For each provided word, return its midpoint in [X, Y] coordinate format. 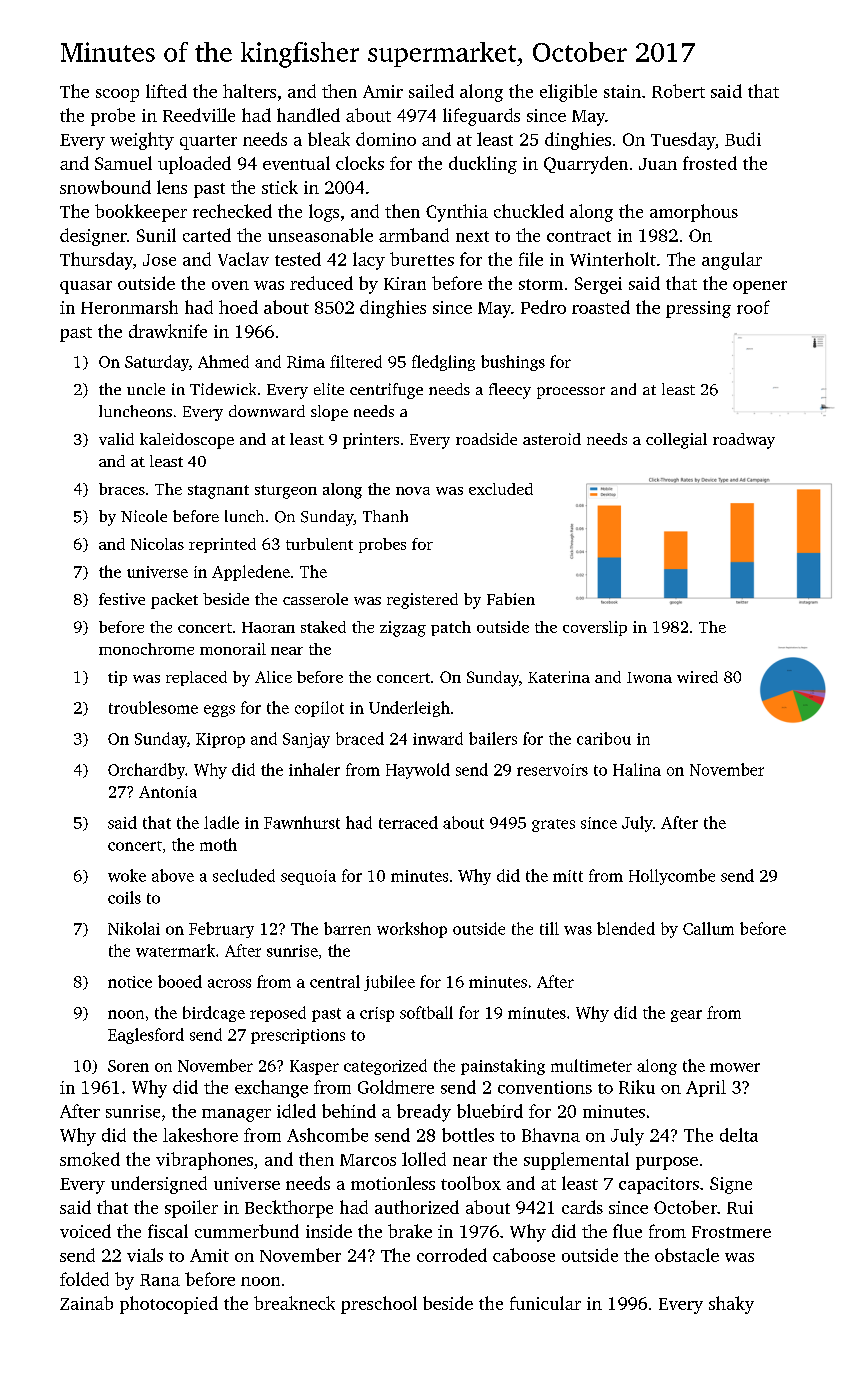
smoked [90, 1159]
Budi [743, 139]
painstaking [503, 1067]
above [173, 875]
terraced [408, 822]
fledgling [443, 363]
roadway [744, 441]
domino [386, 139]
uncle [146, 389]
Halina [637, 769]
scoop [117, 95]
